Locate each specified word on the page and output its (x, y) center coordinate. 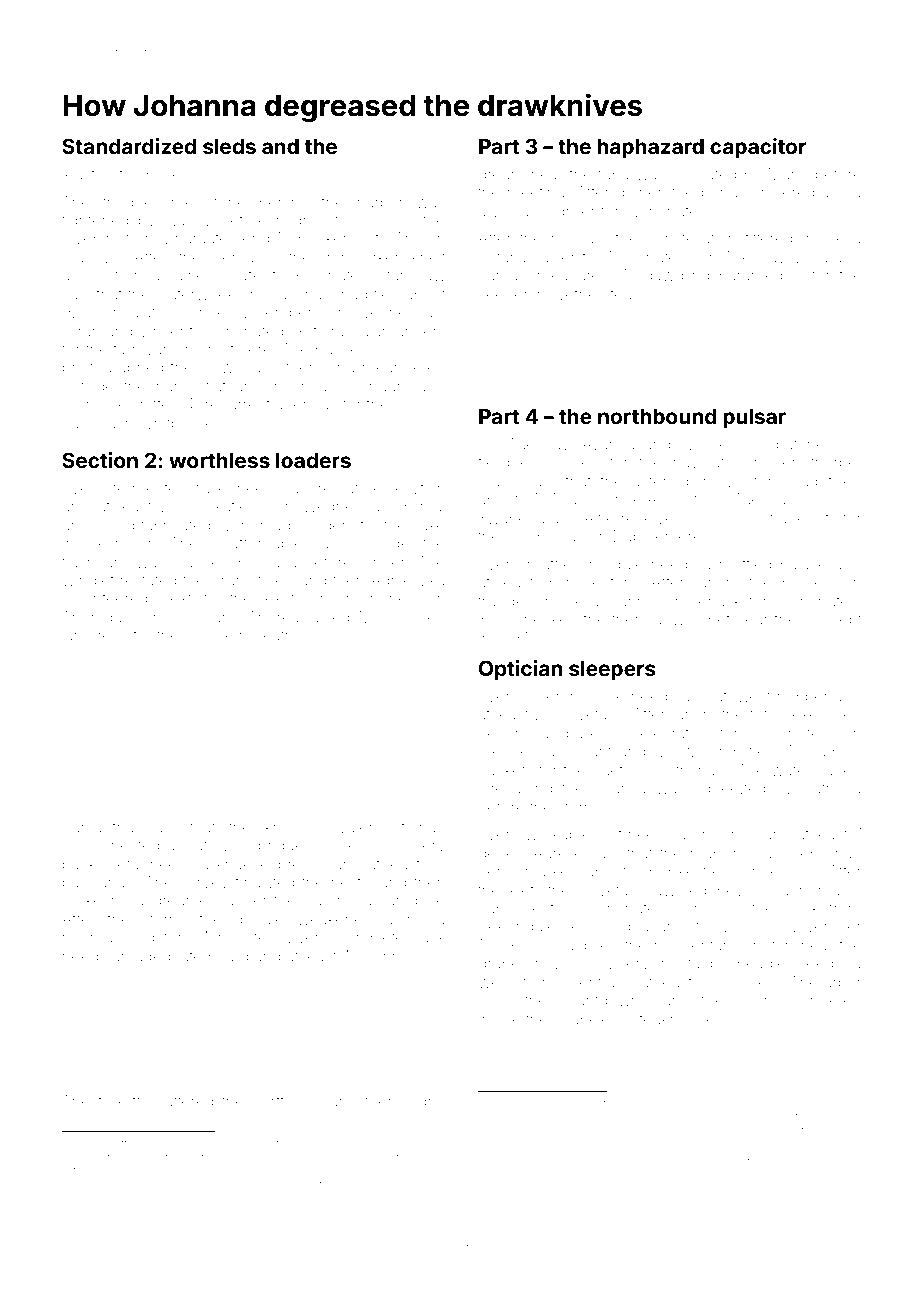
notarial (504, 257)
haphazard (650, 149)
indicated (704, 174)
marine (282, 1185)
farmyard (144, 350)
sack (429, 937)
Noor (734, 926)
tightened (95, 222)
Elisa (812, 257)
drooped (511, 1105)
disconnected (110, 845)
